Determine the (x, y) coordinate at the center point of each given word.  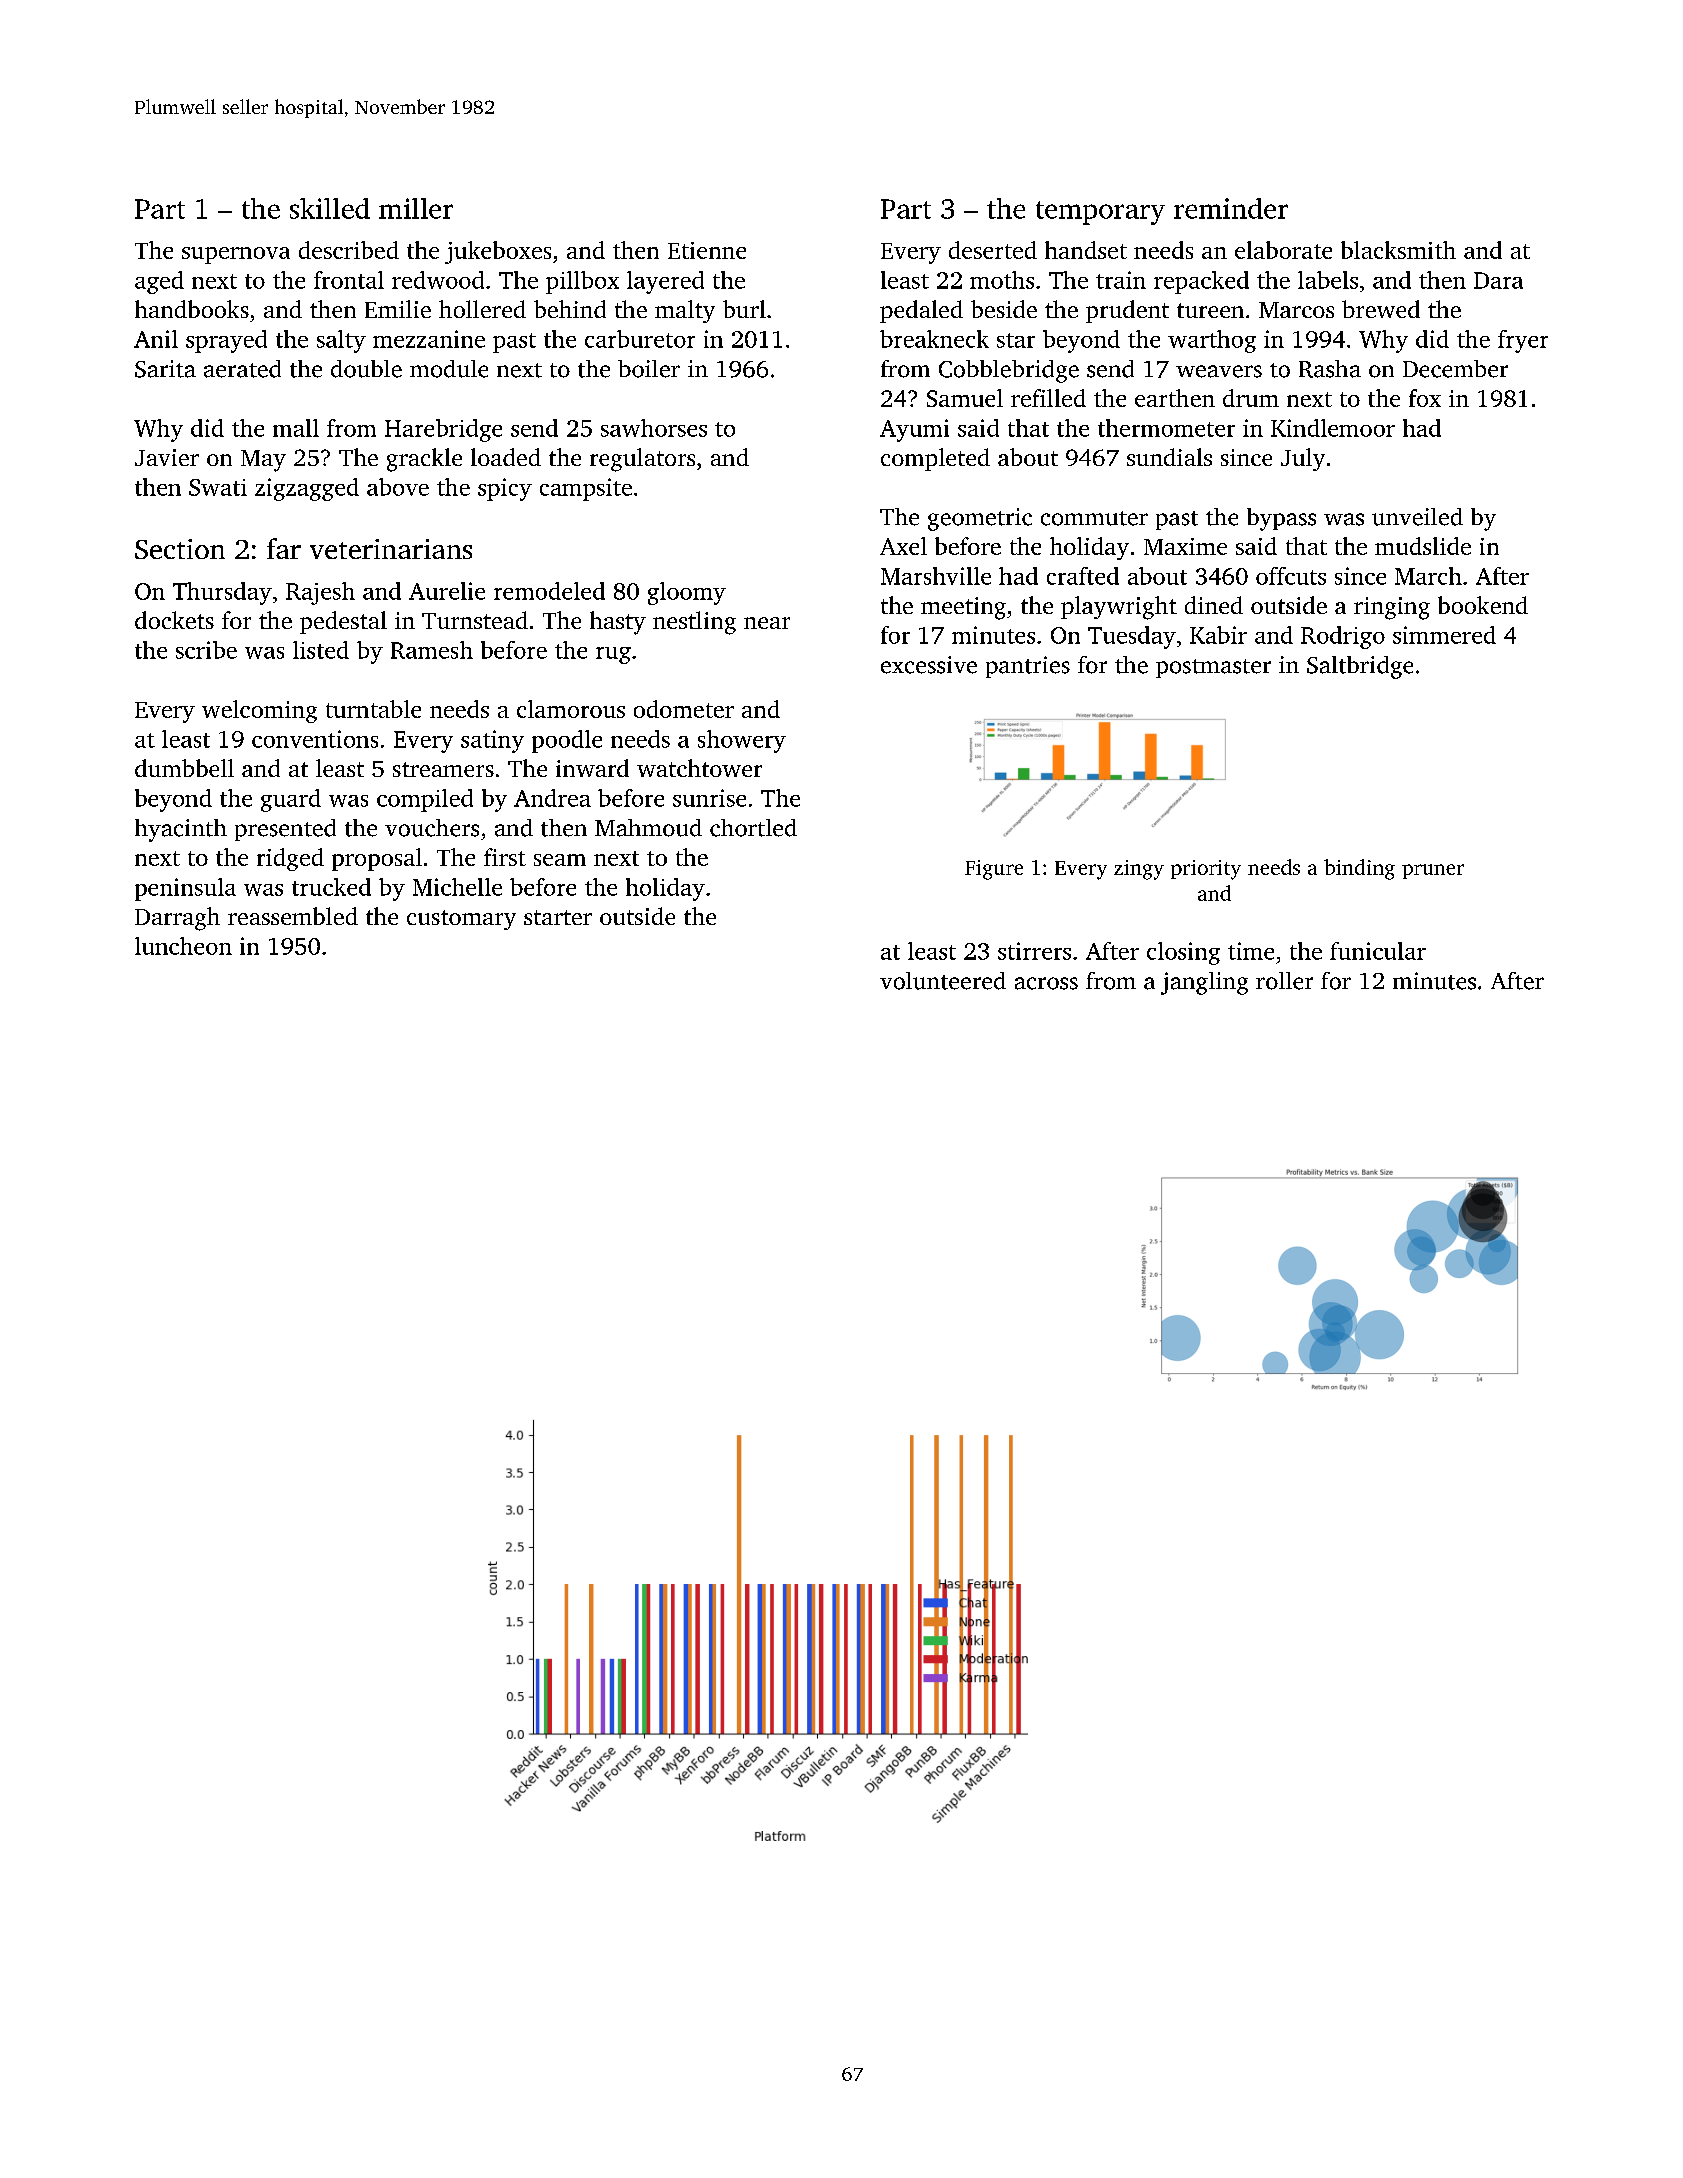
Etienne (707, 250)
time (1251, 951)
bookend (1483, 605)
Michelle (457, 887)
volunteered (943, 981)
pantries (1028, 667)
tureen (1210, 310)
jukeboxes (498, 252)
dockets (174, 620)
